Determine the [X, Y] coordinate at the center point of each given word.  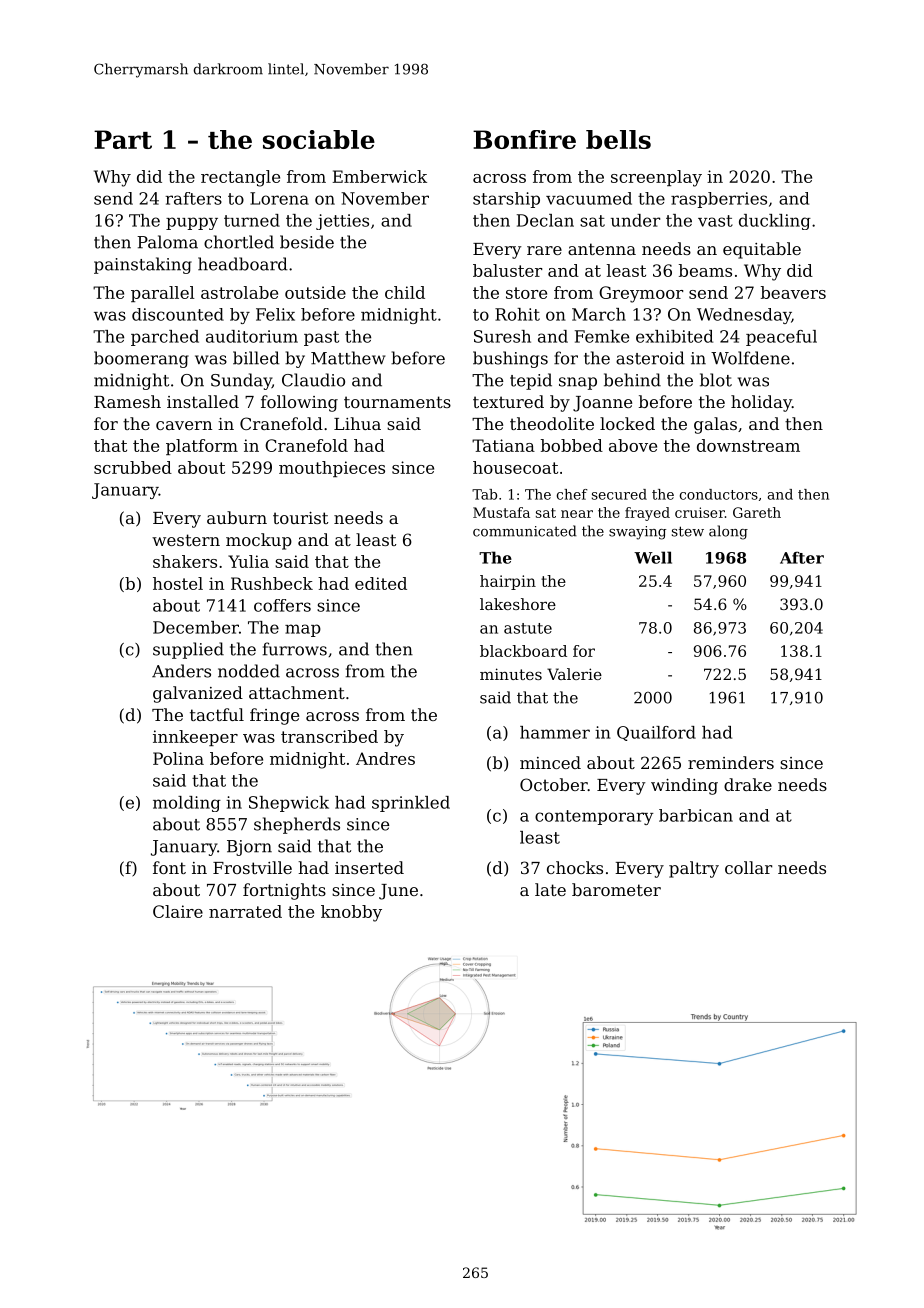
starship [506, 200]
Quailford [656, 733]
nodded [249, 671]
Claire [178, 911]
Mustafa [501, 512]
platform [202, 447]
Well [653, 557]
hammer [555, 732]
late [550, 889]
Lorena [279, 198]
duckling [775, 222]
